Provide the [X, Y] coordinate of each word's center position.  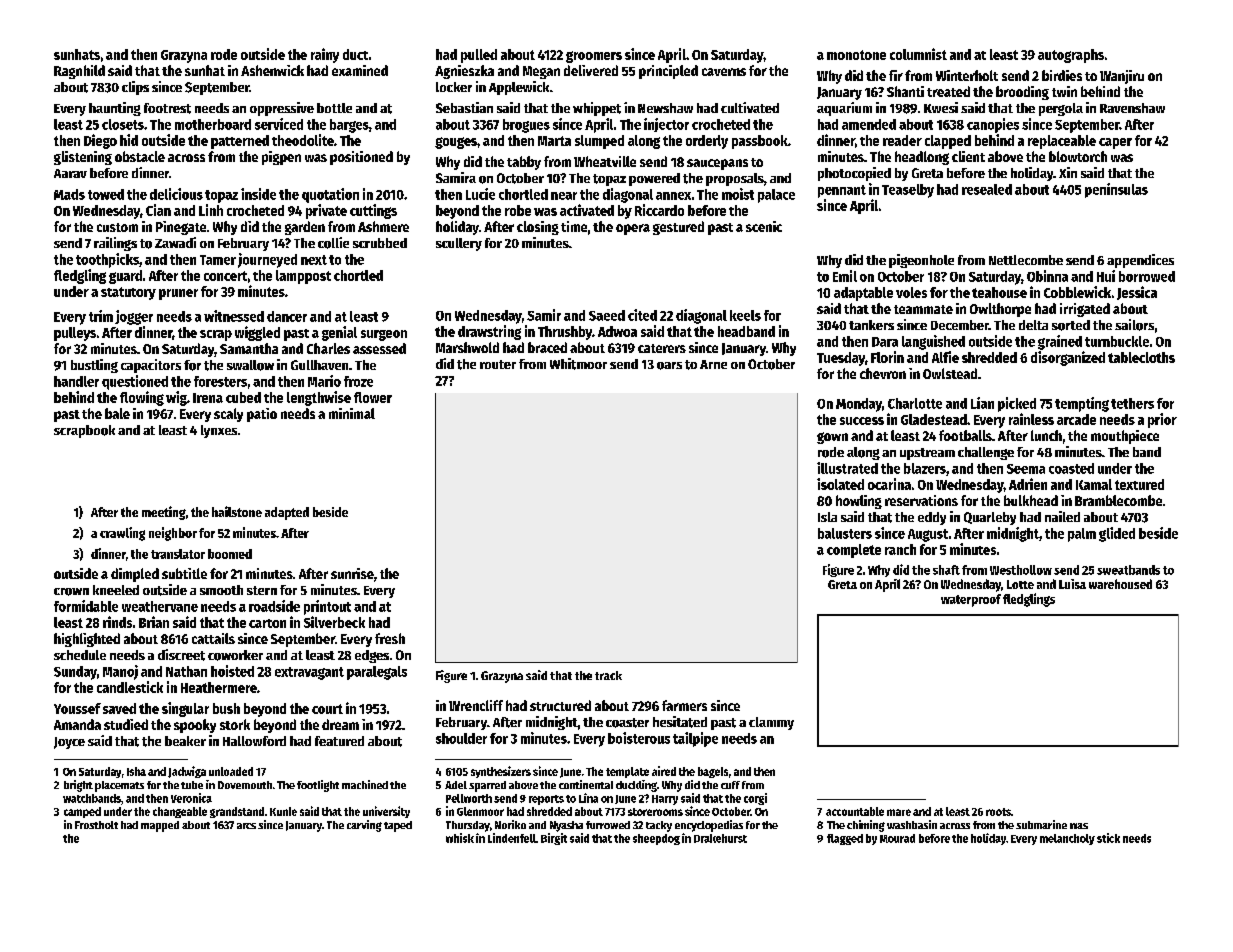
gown [832, 438]
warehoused [1120, 584]
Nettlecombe [1026, 260]
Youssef [77, 708]
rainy [325, 55]
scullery [459, 244]
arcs [246, 826]
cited [642, 315]
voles [911, 292]
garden [305, 228]
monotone [856, 55]
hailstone [237, 511]
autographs [1071, 56]
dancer [287, 316]
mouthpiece [1125, 437]
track [608, 675]
